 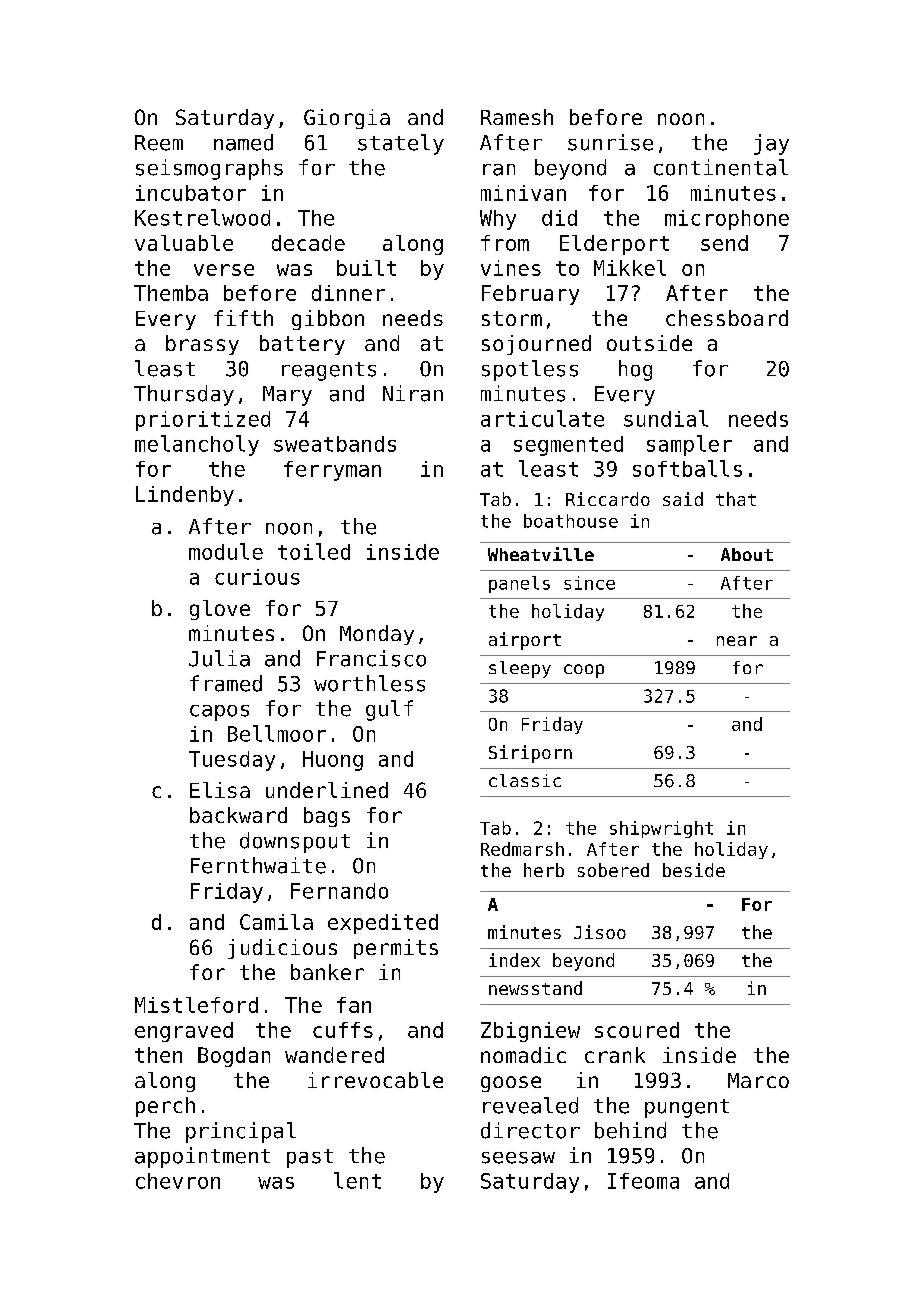 I want to click on Siriporn, so click(x=530, y=754).
